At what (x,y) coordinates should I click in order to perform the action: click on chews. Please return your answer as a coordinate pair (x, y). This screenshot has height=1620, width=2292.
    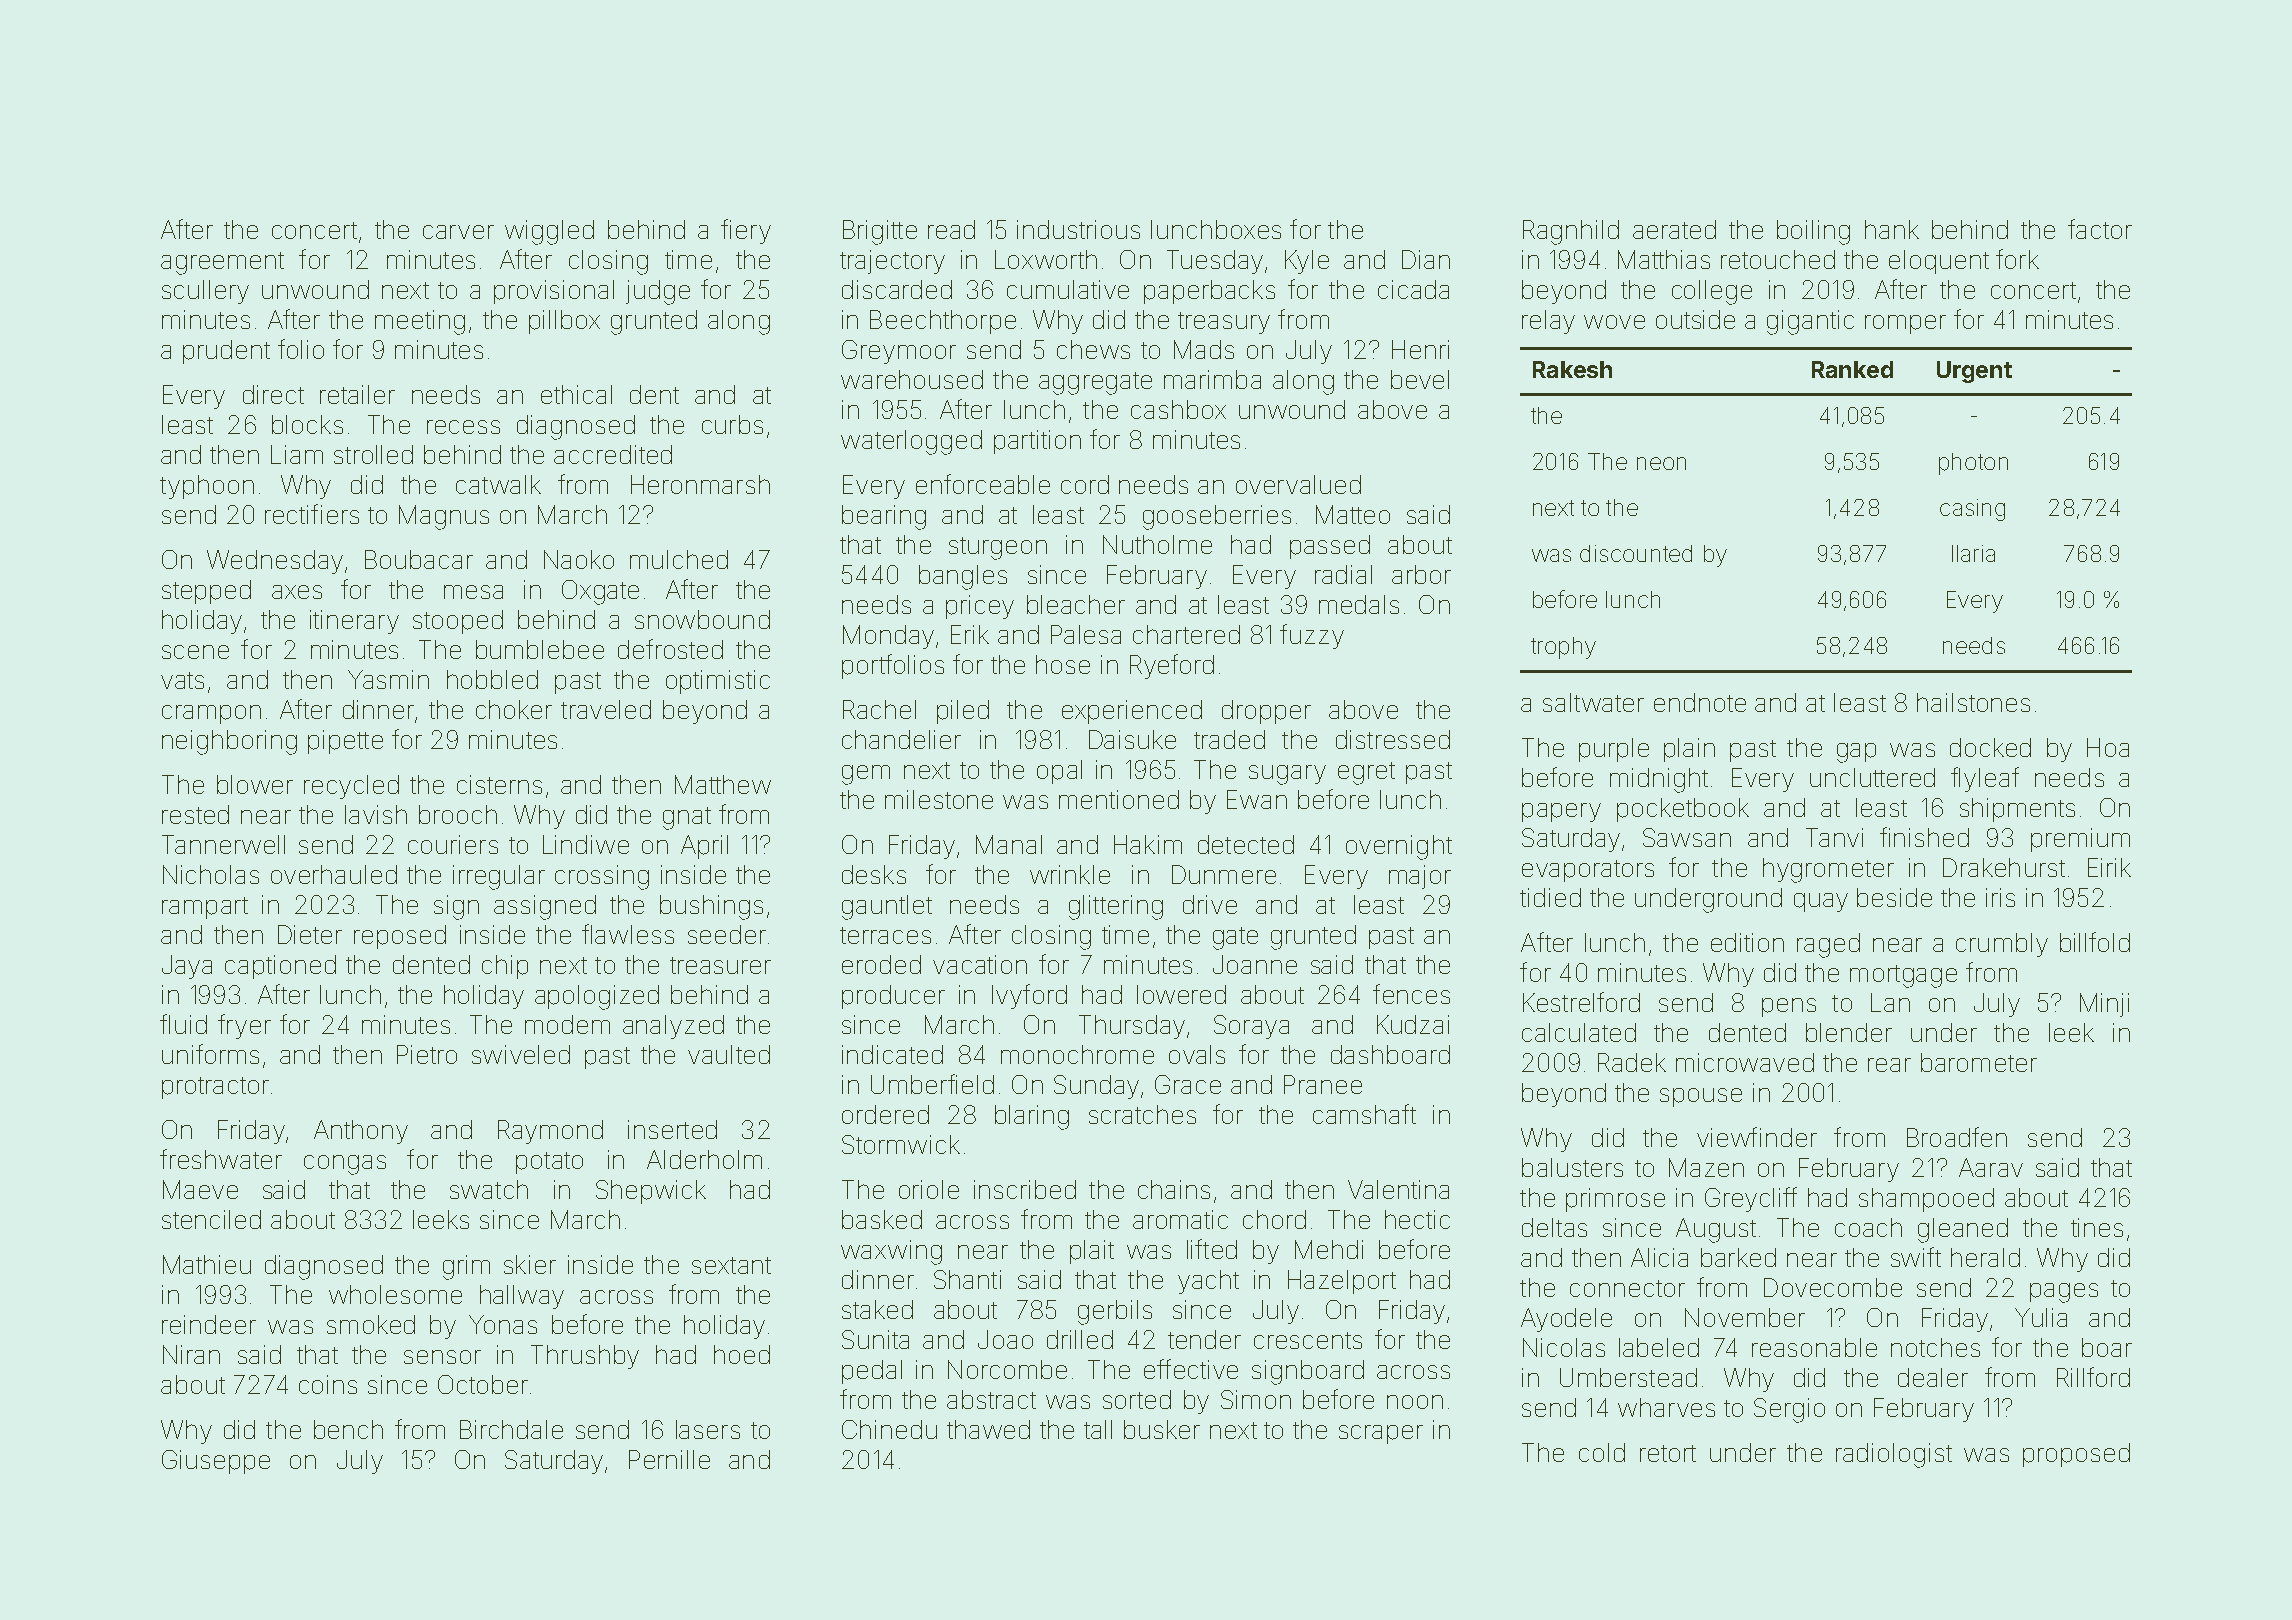
    Looking at the image, I should click on (1093, 349).
